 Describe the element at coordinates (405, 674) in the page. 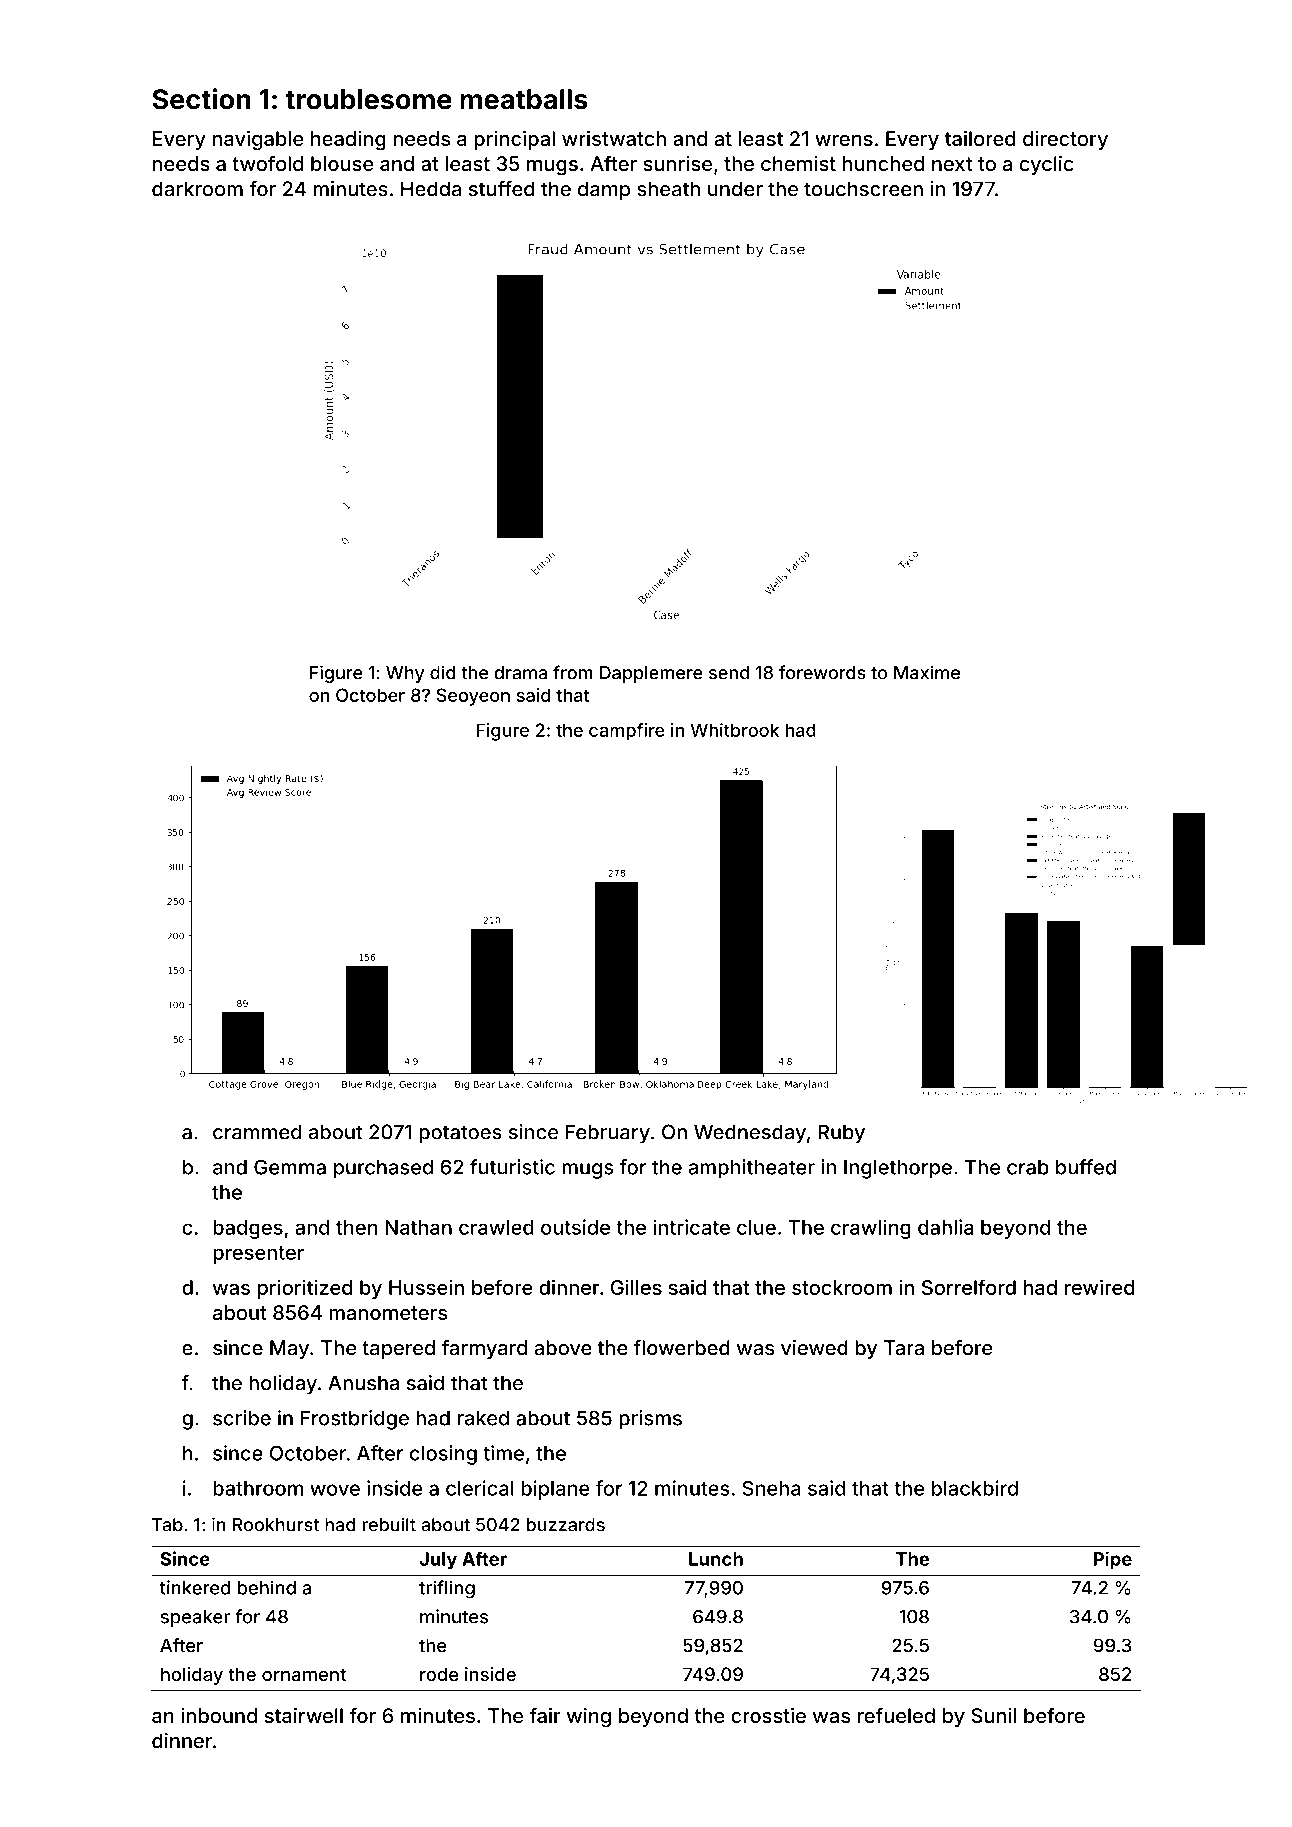

I see `Why` at that location.
